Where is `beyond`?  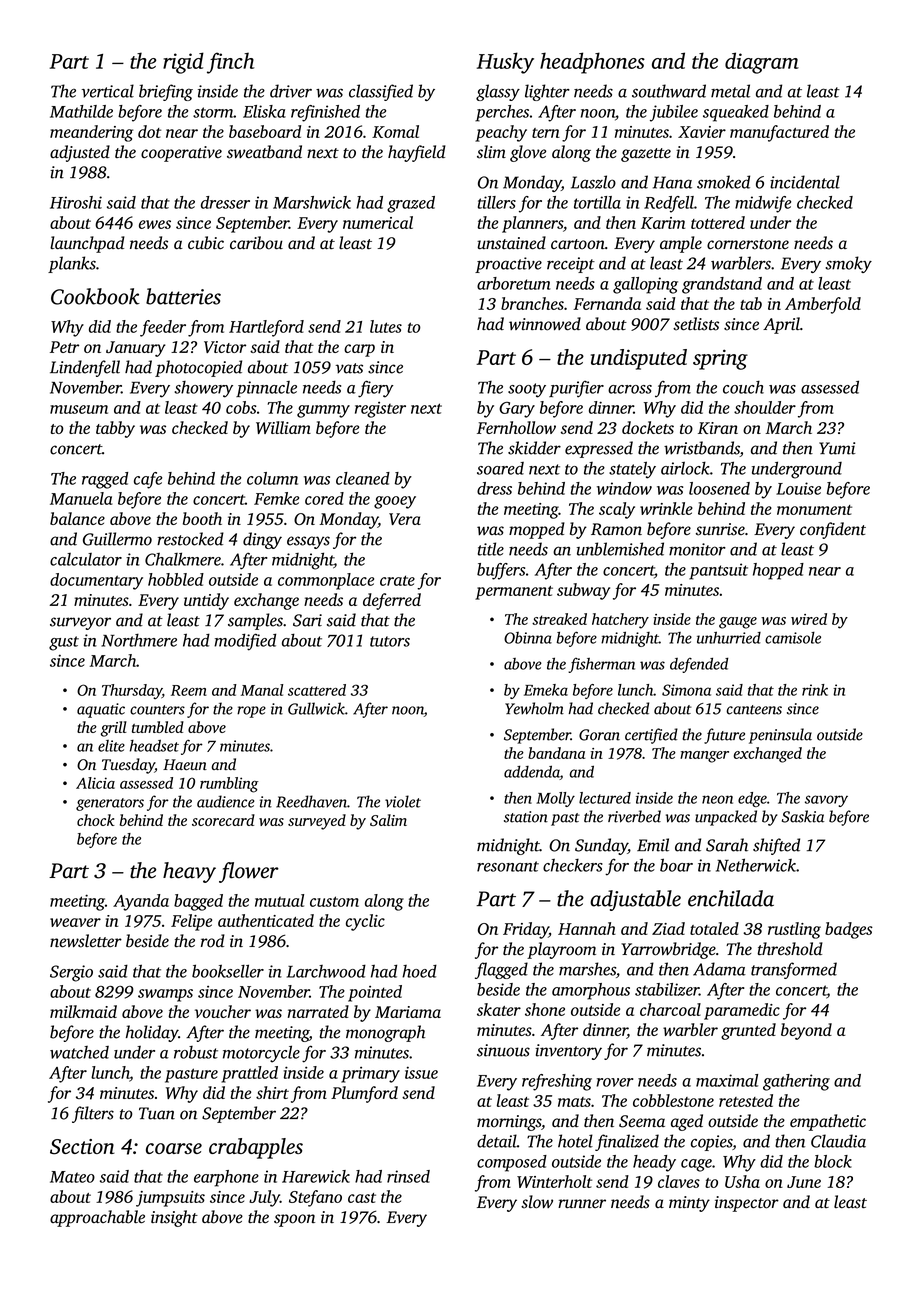 beyond is located at coordinates (806, 1031).
